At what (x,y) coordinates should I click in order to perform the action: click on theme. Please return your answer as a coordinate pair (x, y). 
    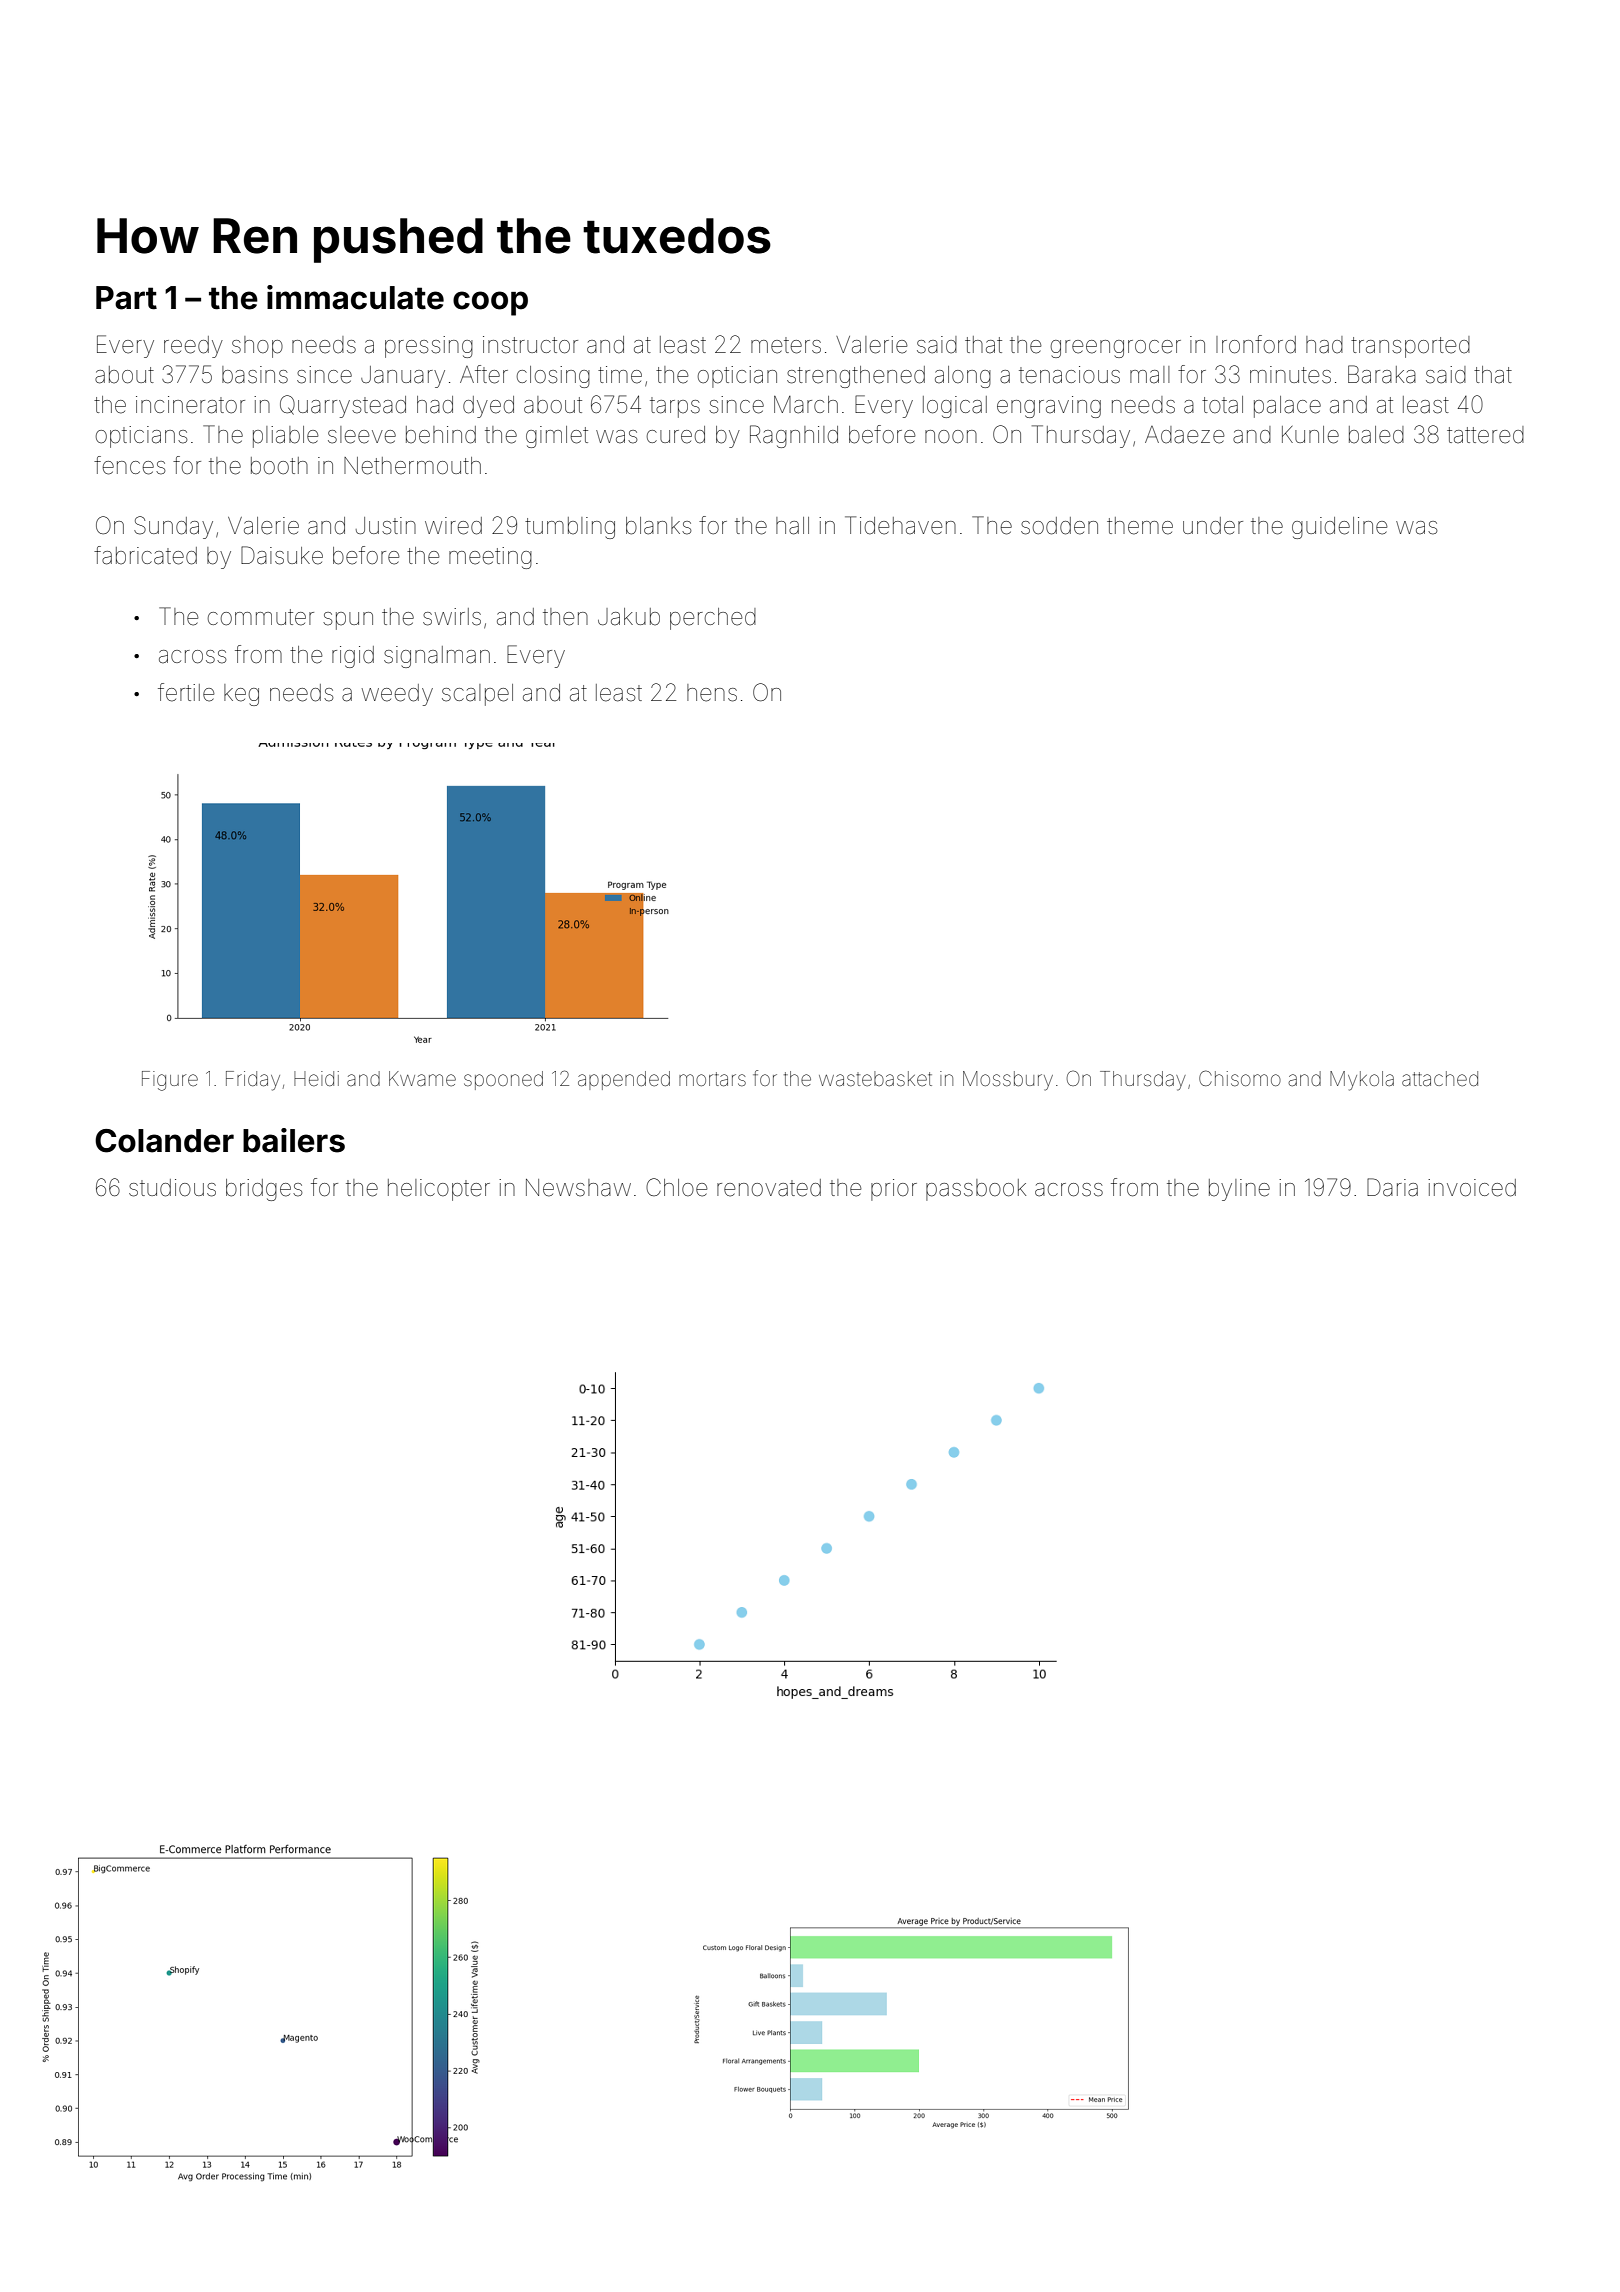
    Looking at the image, I should click on (1140, 526).
